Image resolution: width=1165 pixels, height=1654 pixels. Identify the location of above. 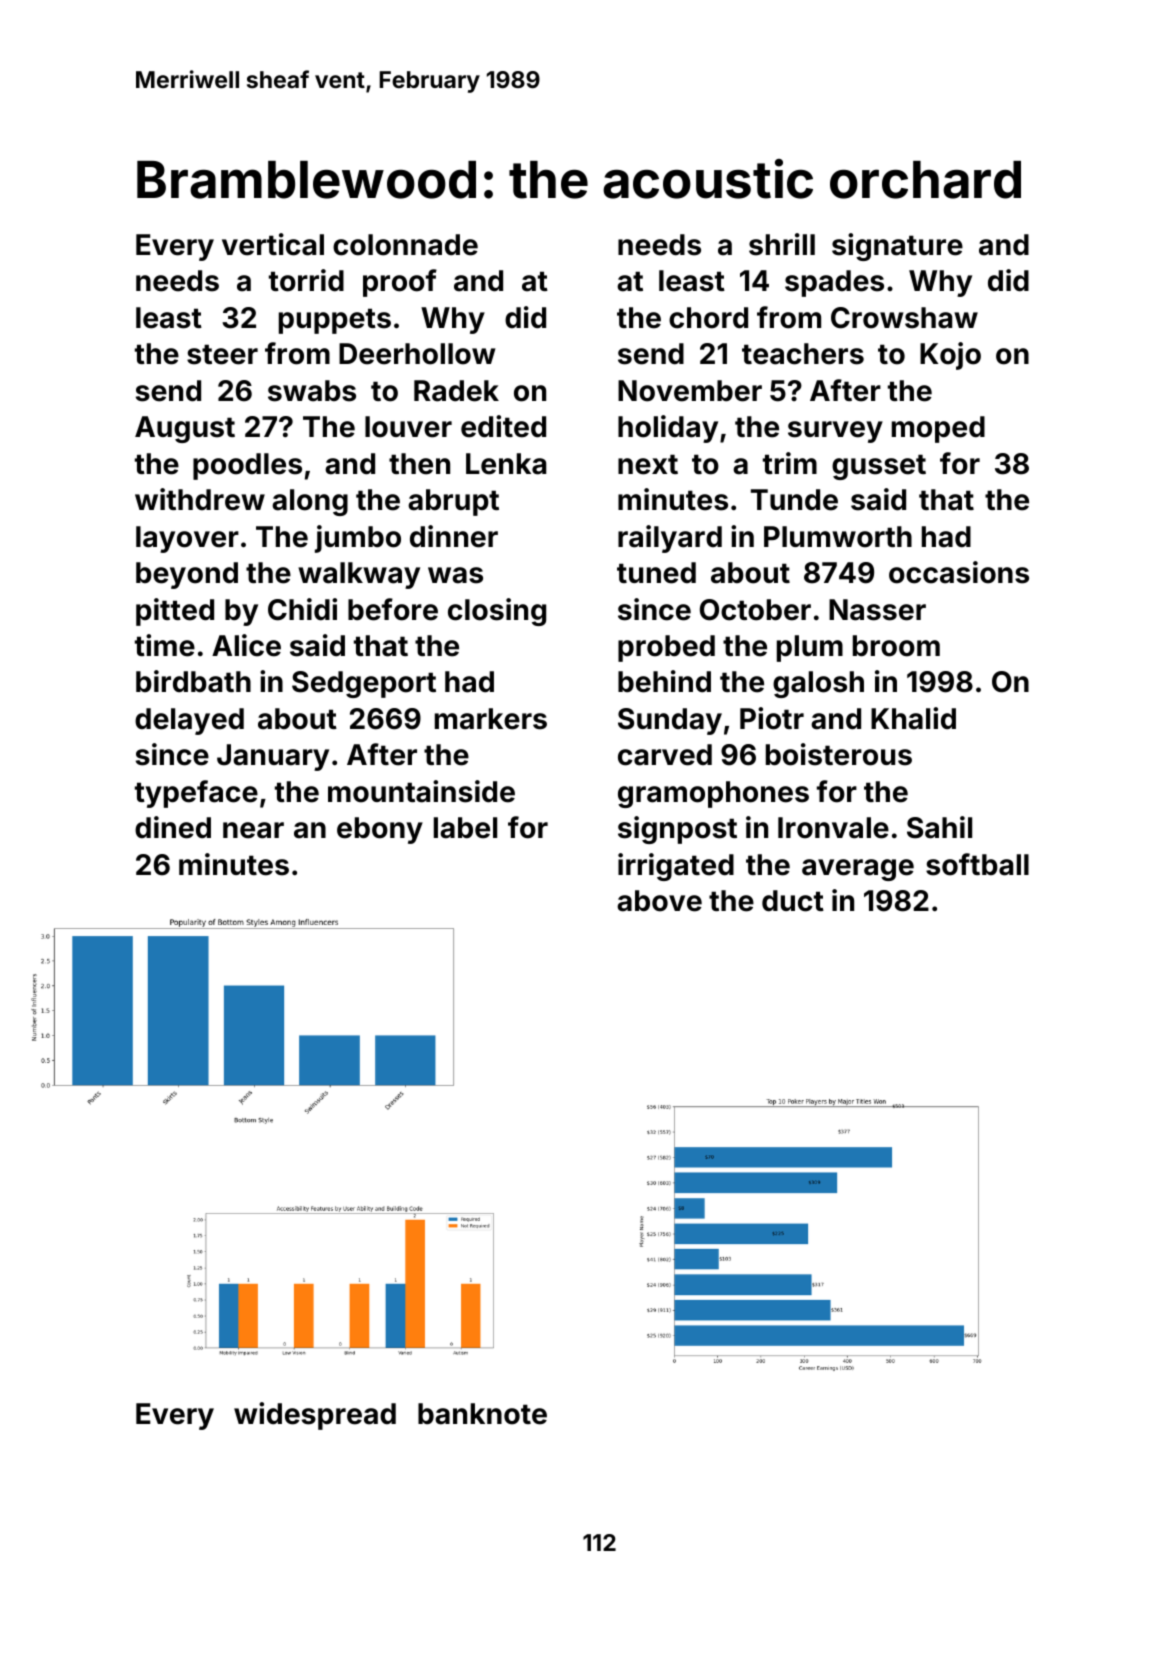
(659, 901).
